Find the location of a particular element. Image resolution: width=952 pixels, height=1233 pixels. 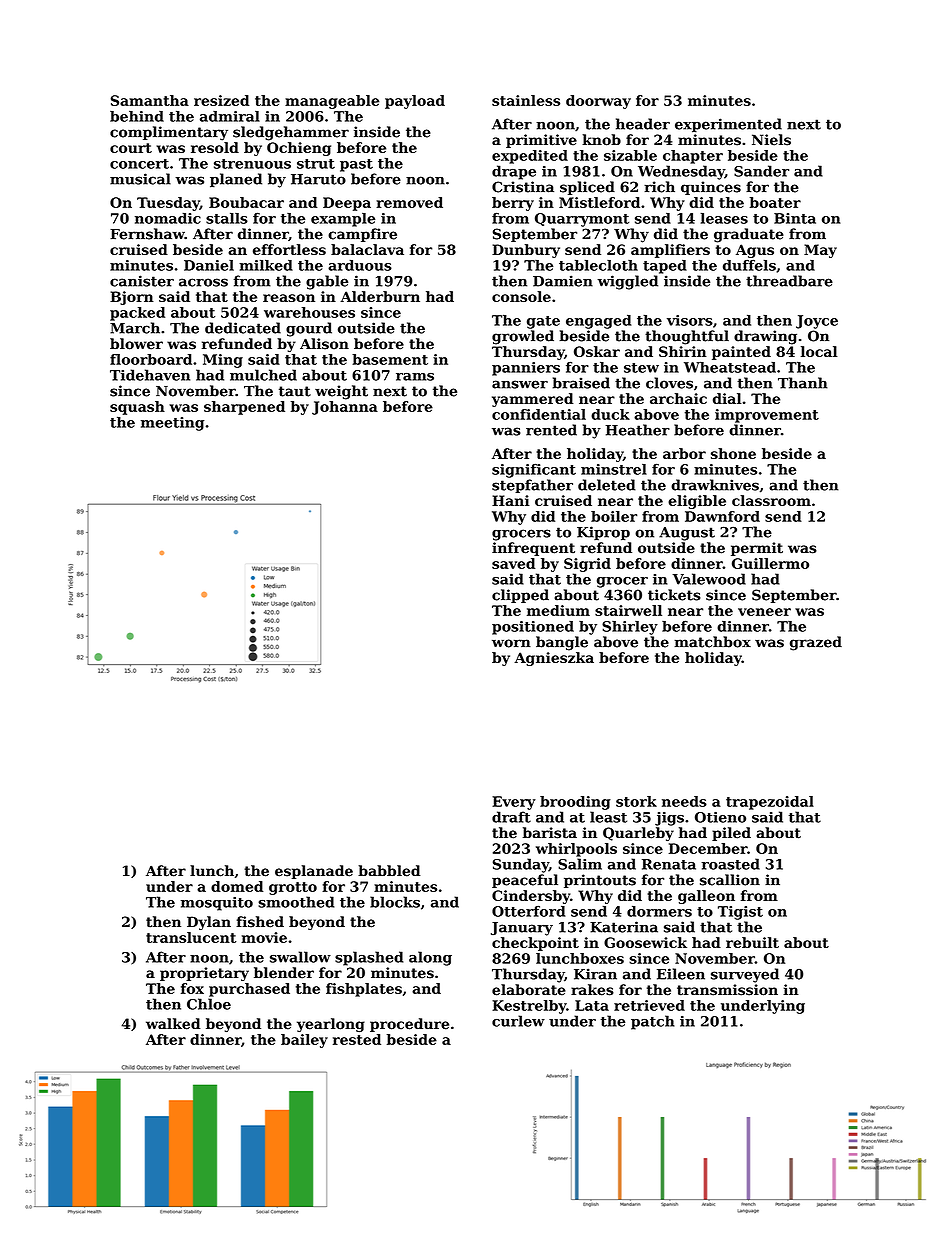

Samantha is located at coordinates (150, 100).
